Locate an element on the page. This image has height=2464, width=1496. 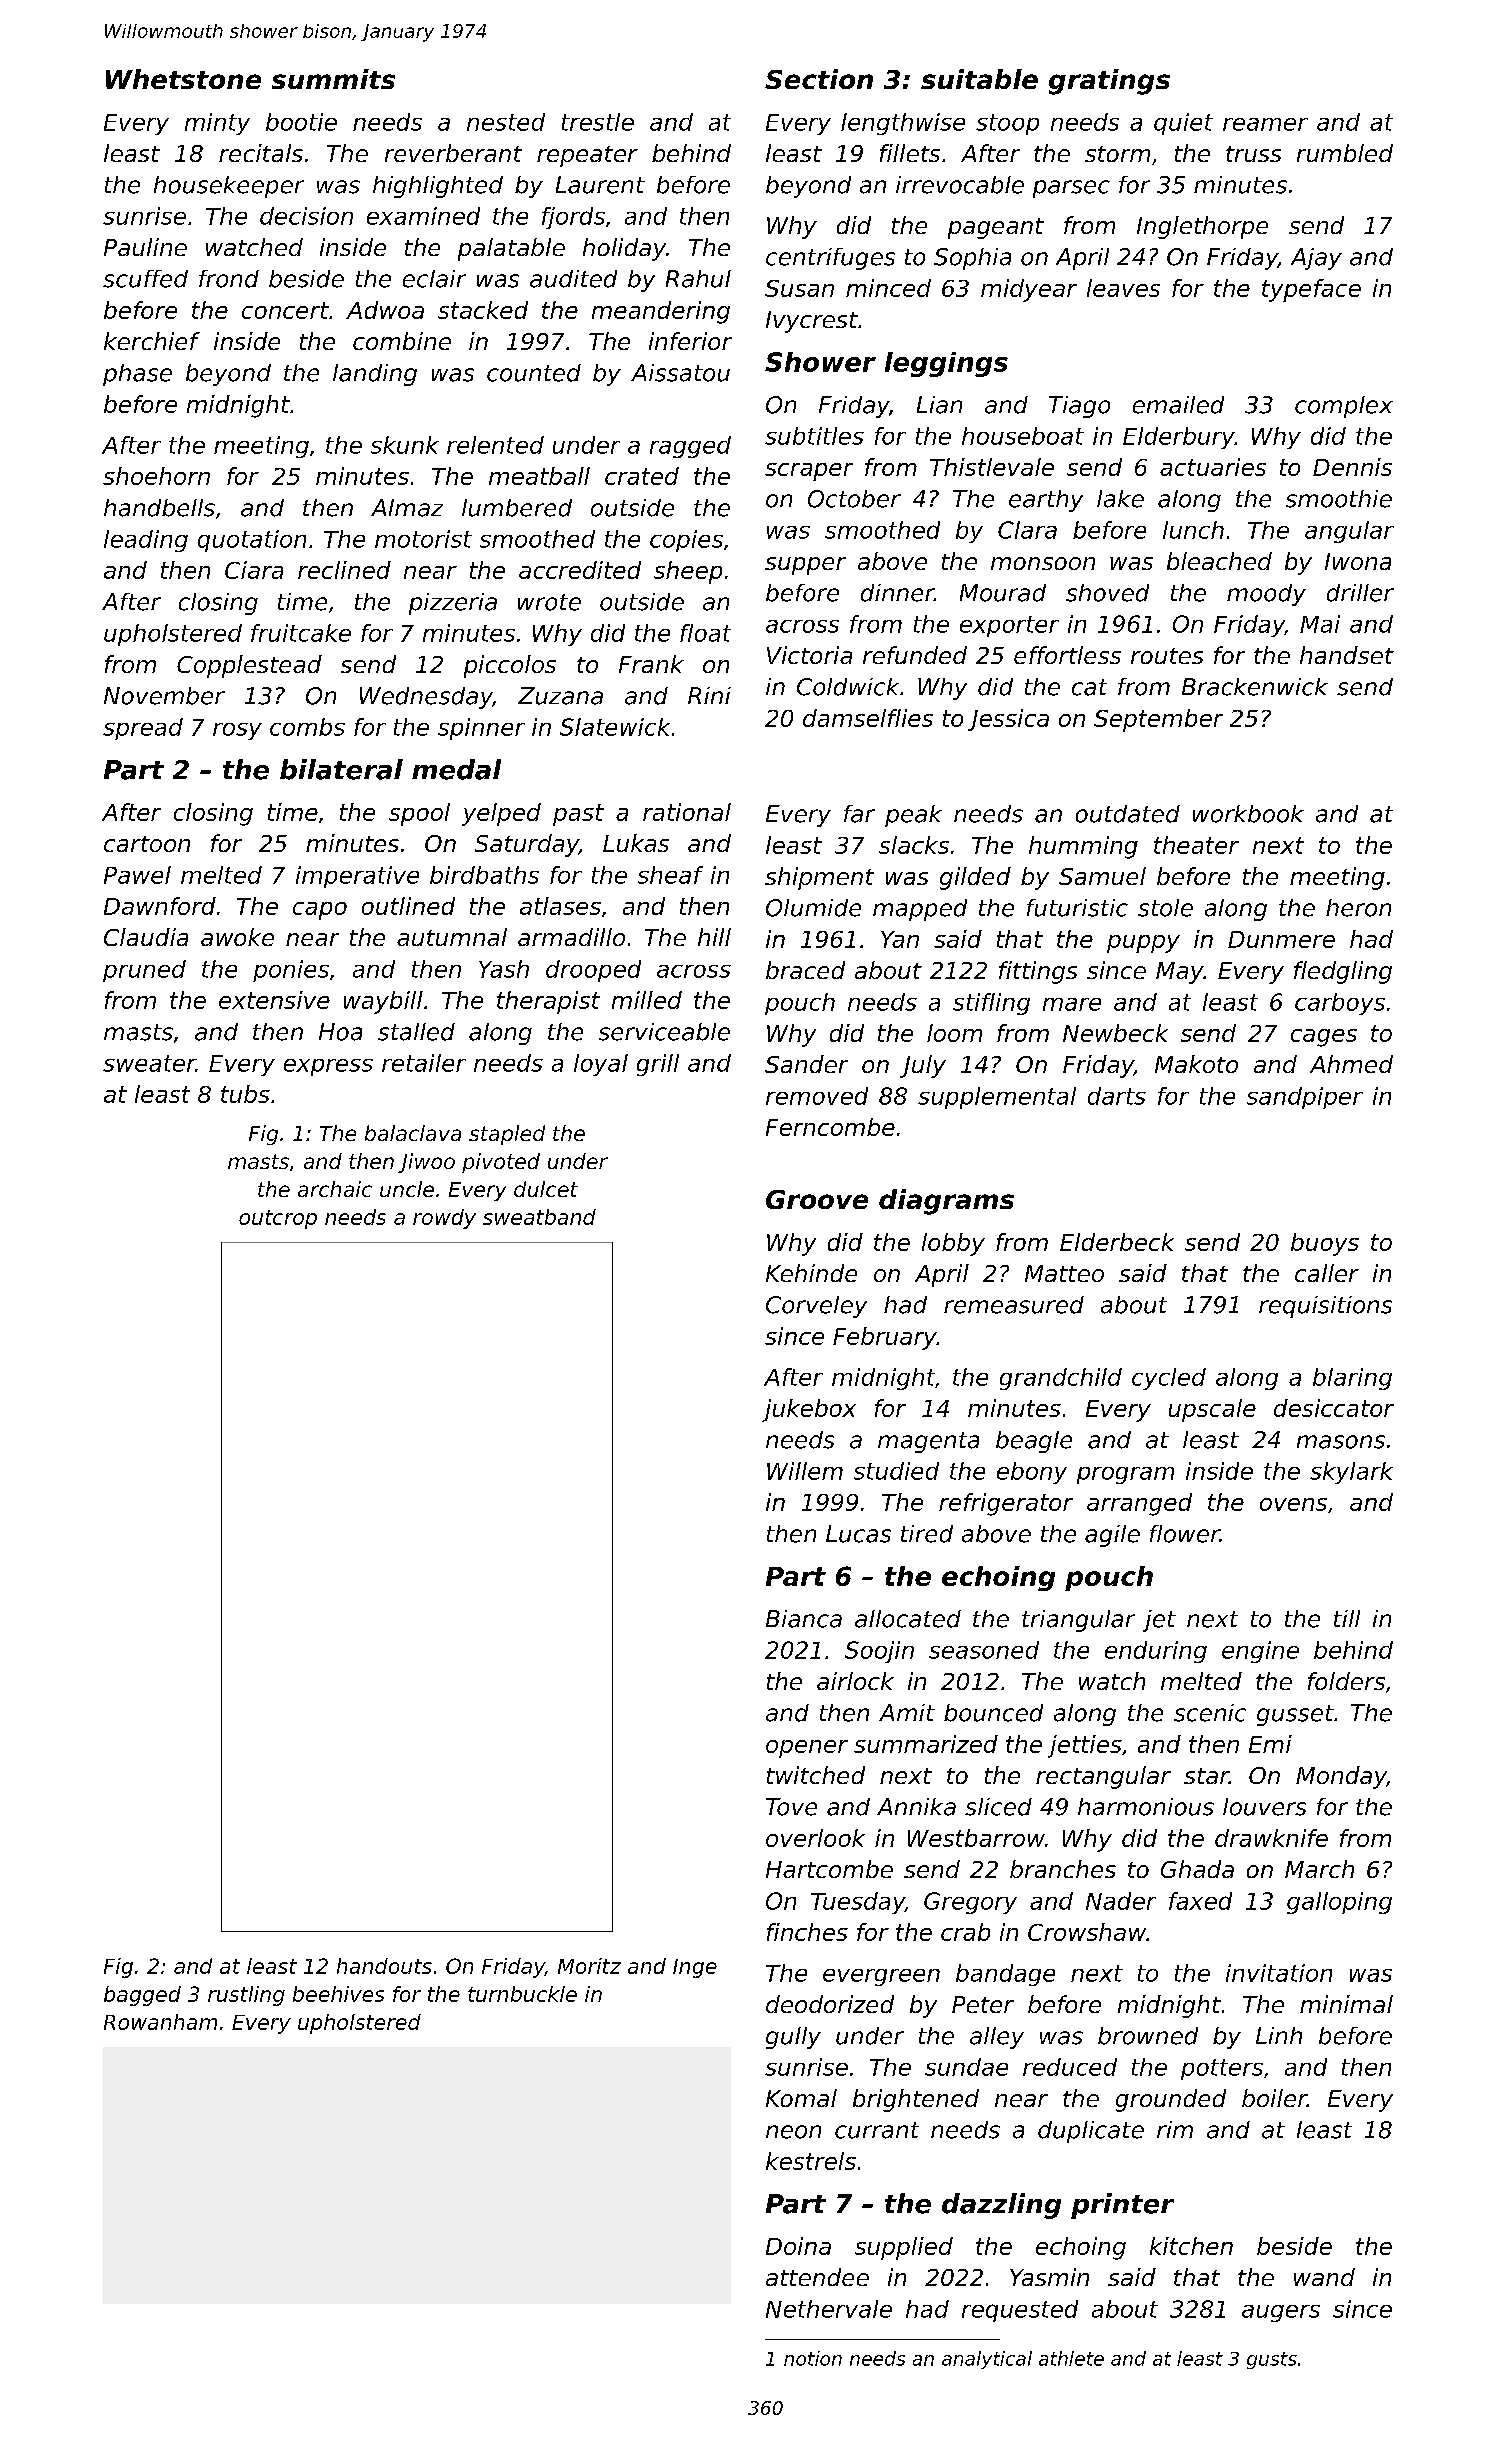
cycled is located at coordinates (1169, 1379).
